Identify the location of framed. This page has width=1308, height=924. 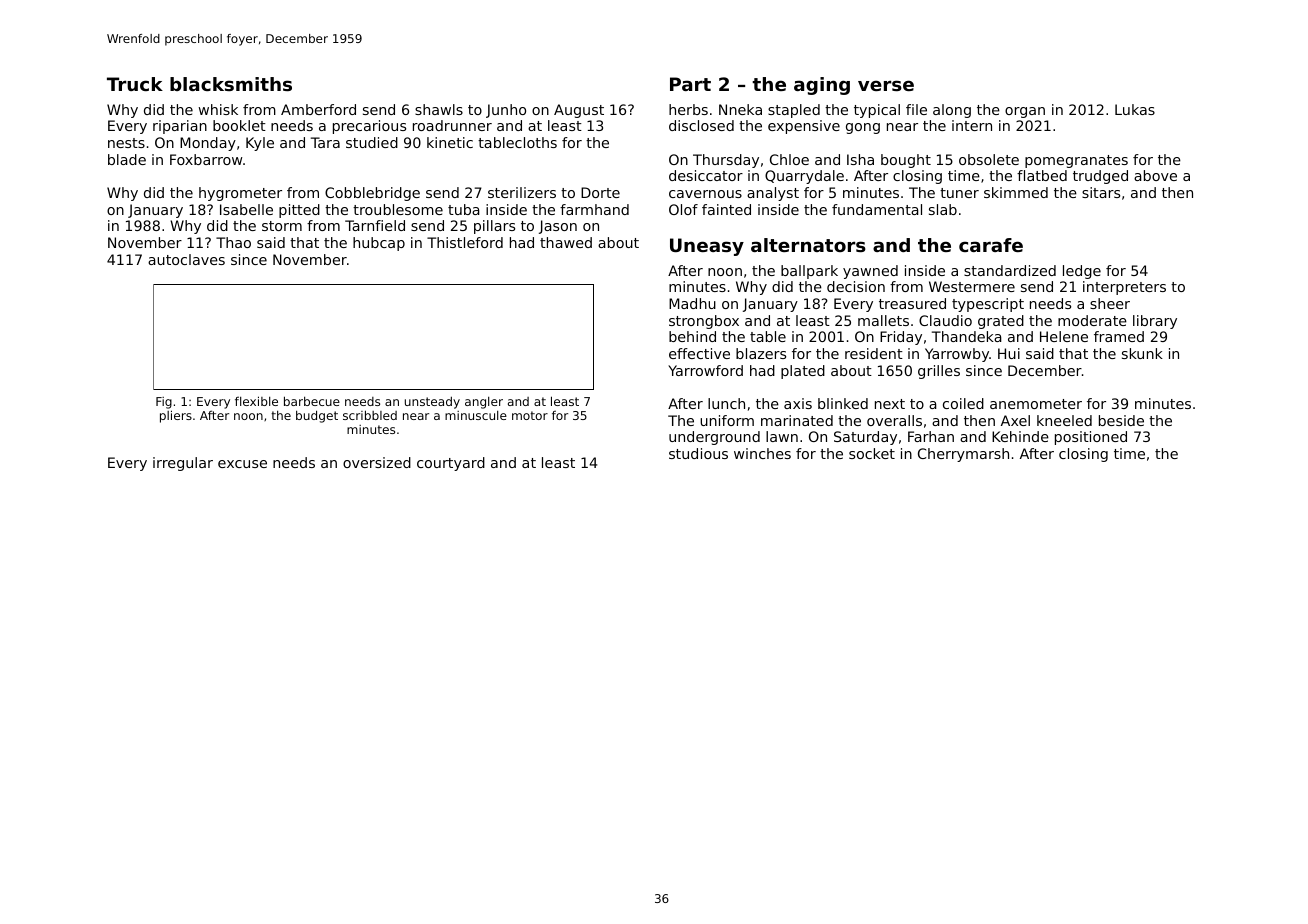
(1119, 336).
